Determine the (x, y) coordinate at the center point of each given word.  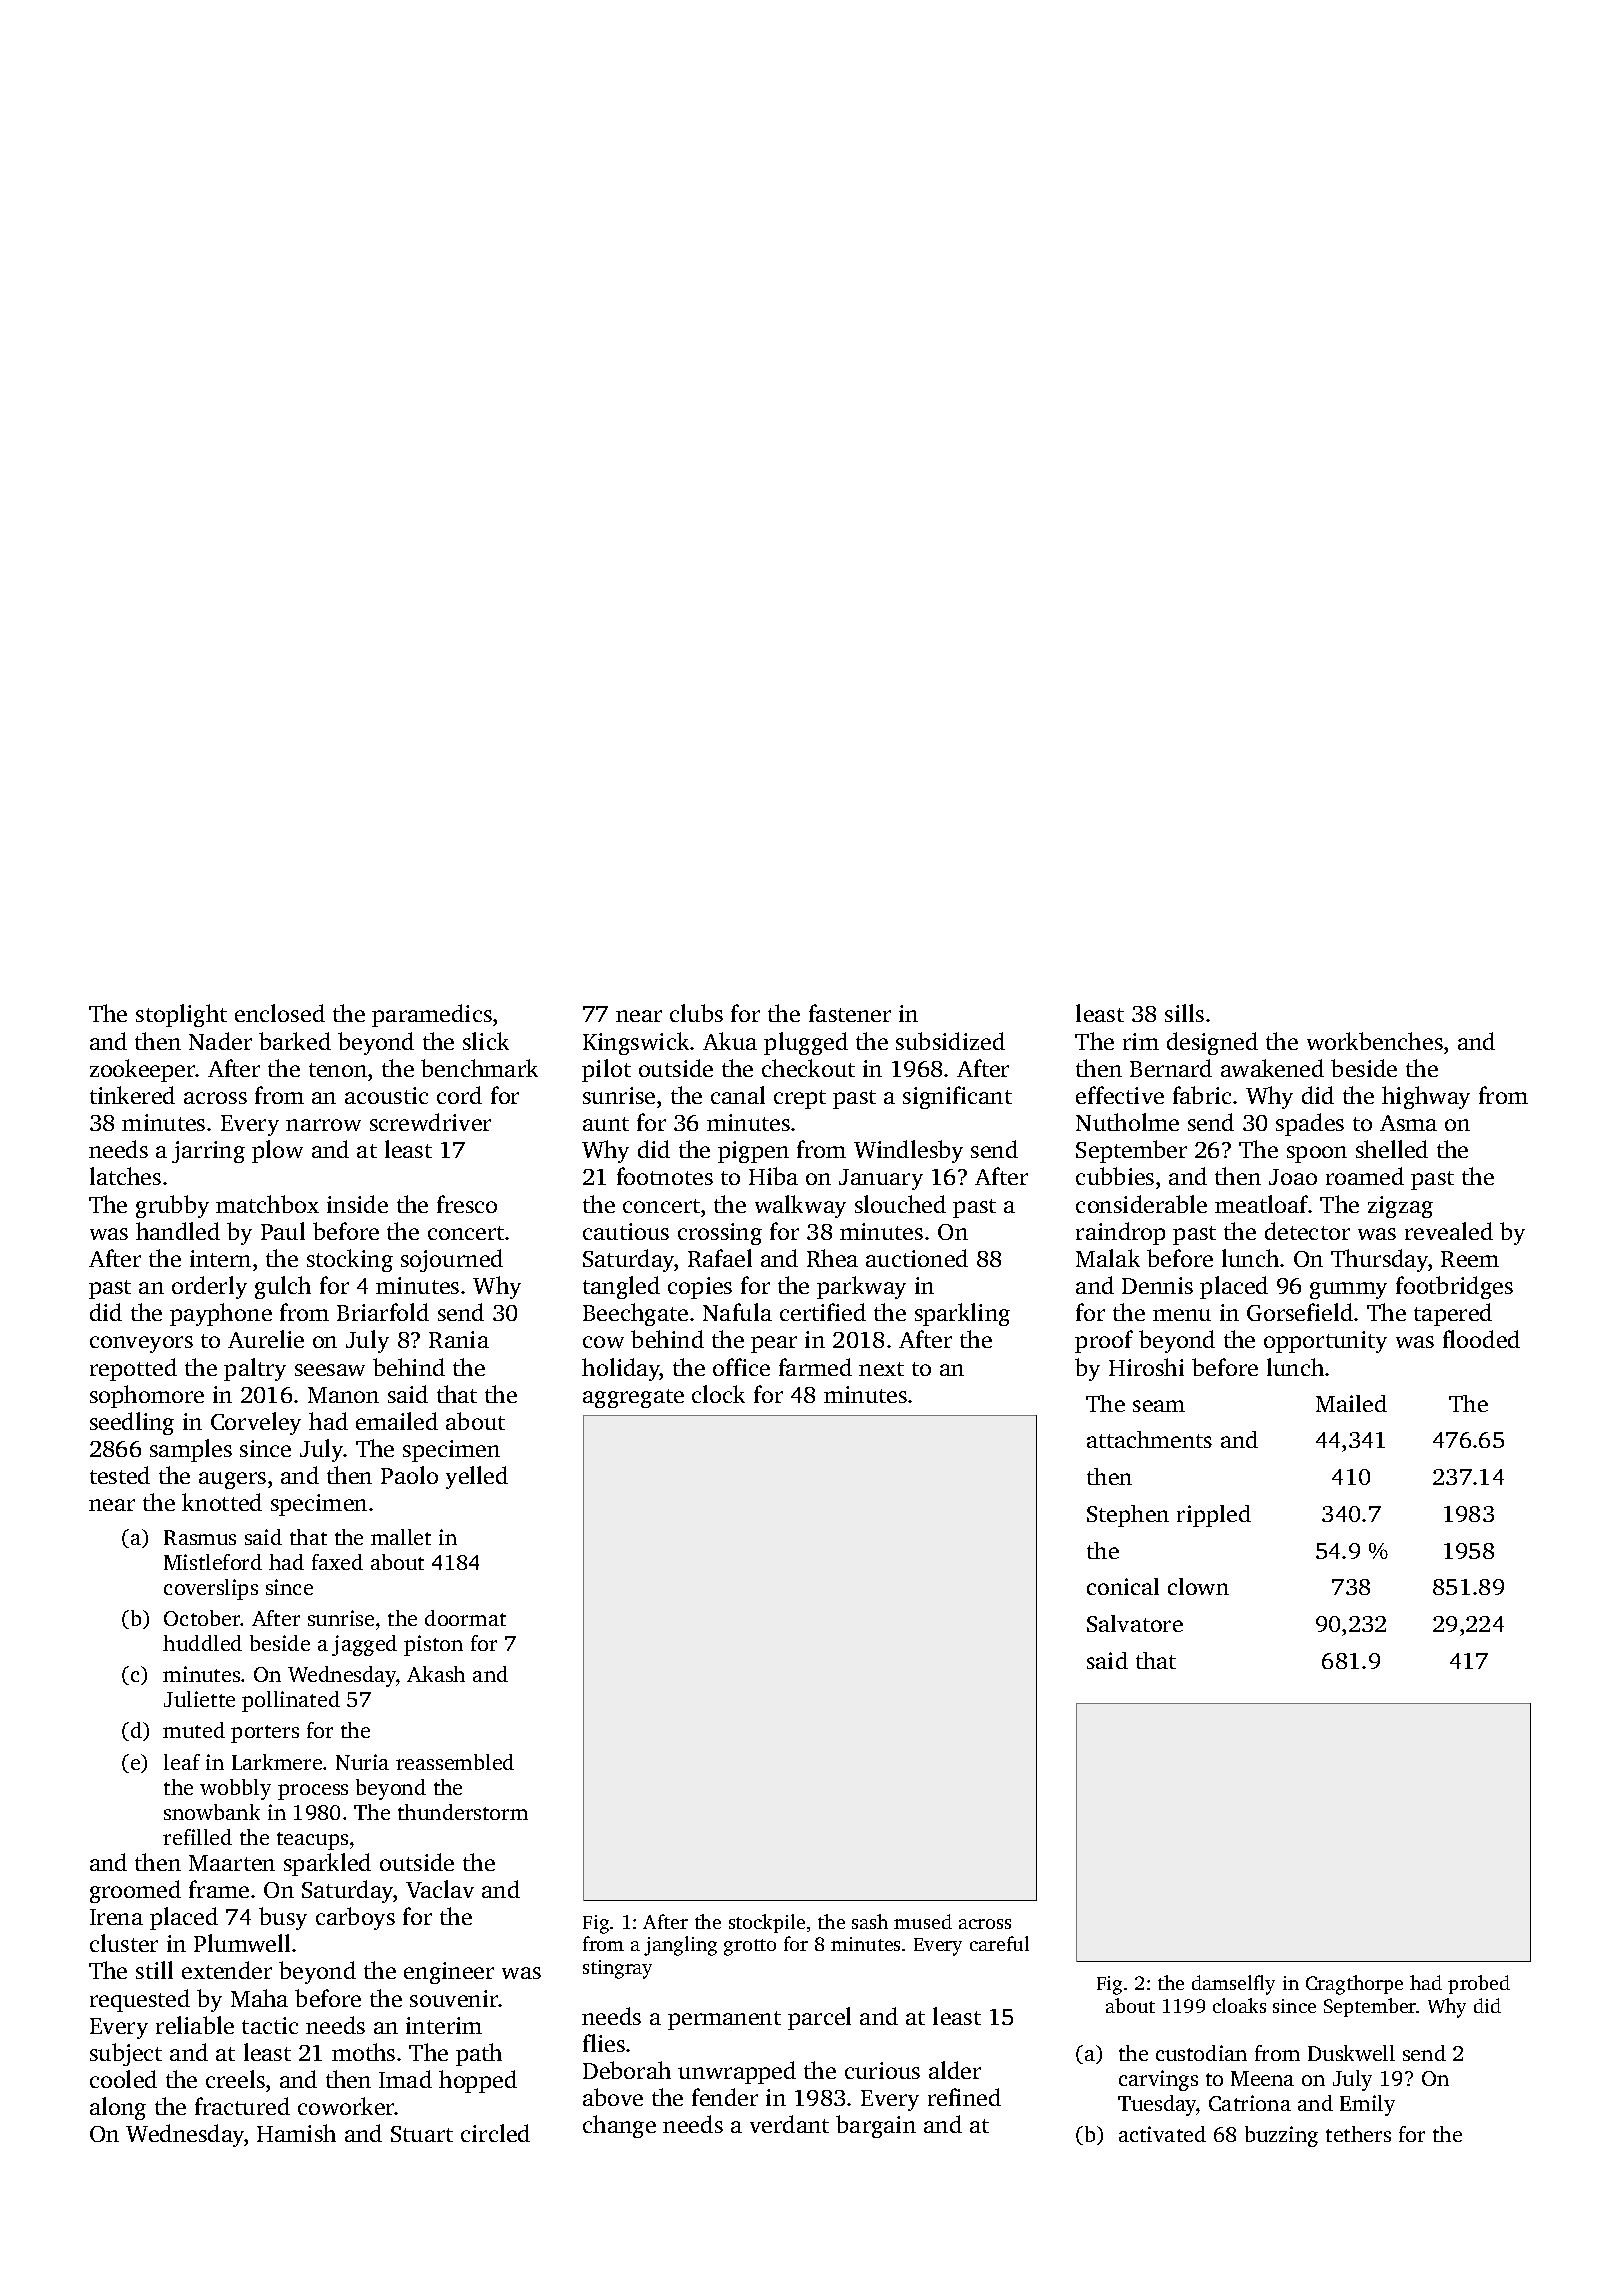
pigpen (753, 1152)
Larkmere (277, 1762)
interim (444, 2025)
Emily (1367, 2105)
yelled (477, 1477)
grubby (172, 1206)
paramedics (432, 1015)
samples (191, 1450)
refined (964, 2097)
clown (1198, 1586)
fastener (850, 1013)
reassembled (455, 1762)
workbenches (1375, 1041)
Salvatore (1135, 1623)
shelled (1392, 1149)
